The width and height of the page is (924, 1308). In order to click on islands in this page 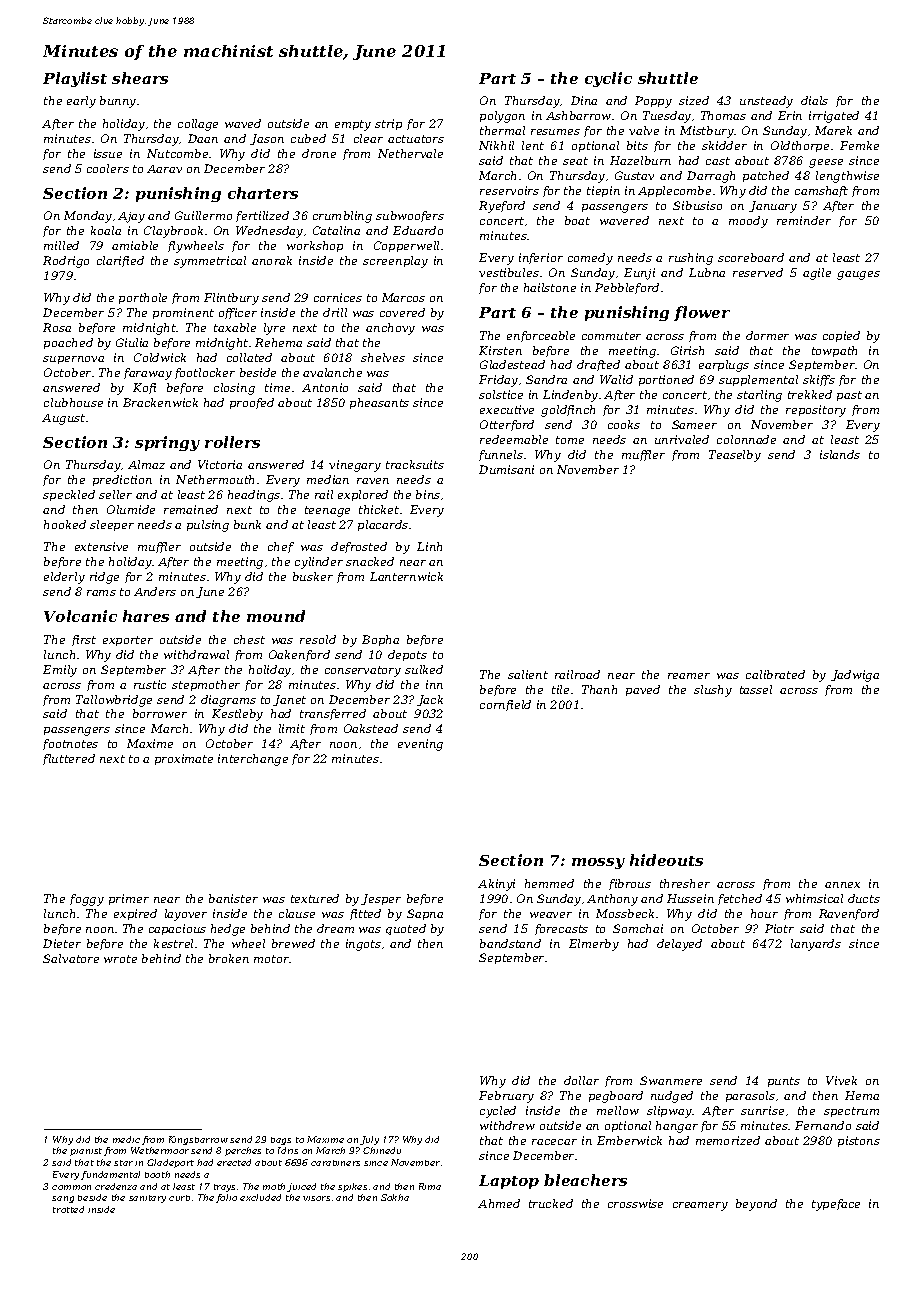, I will do `click(840, 454)`.
